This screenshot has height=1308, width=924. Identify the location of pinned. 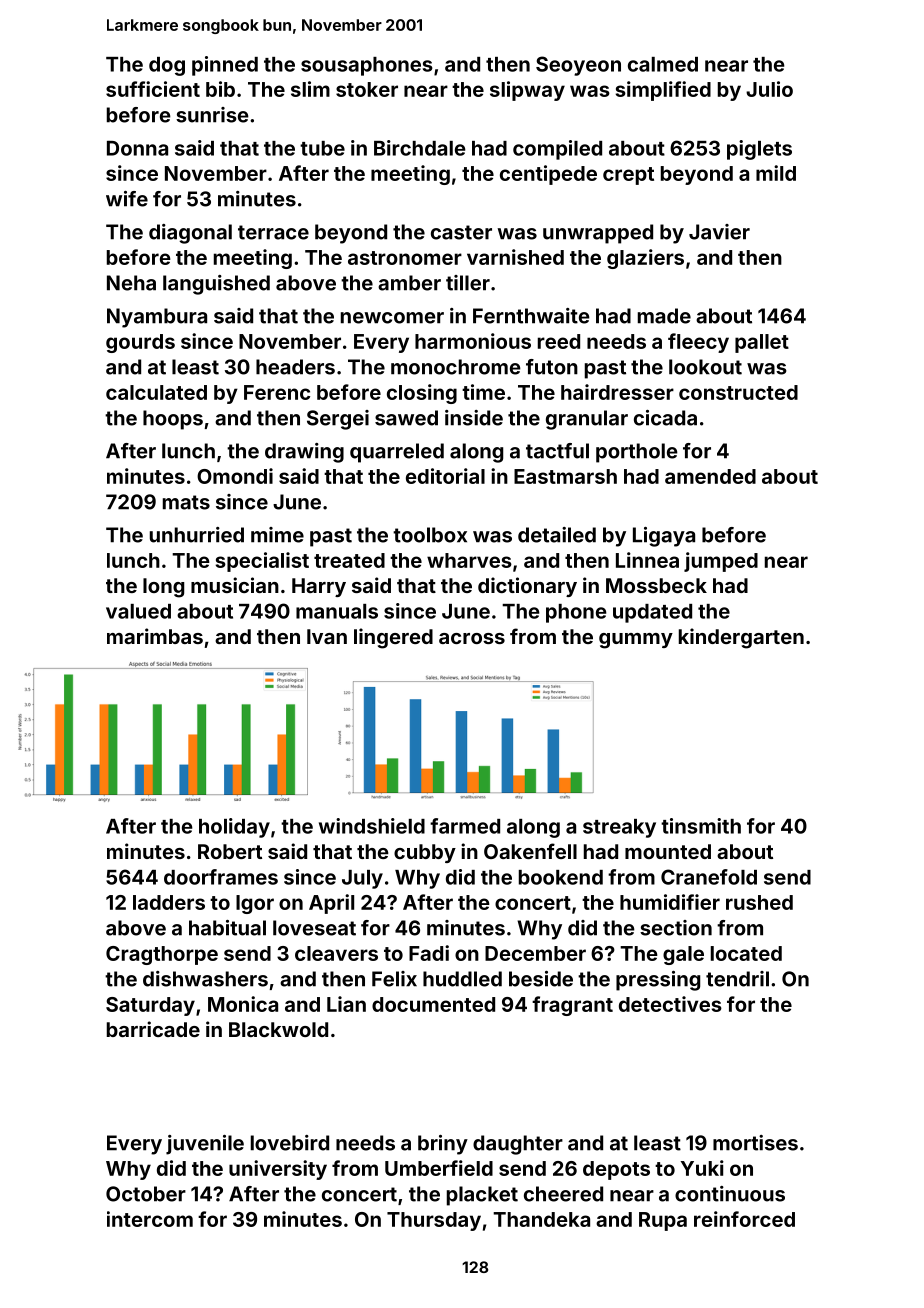
(225, 66).
